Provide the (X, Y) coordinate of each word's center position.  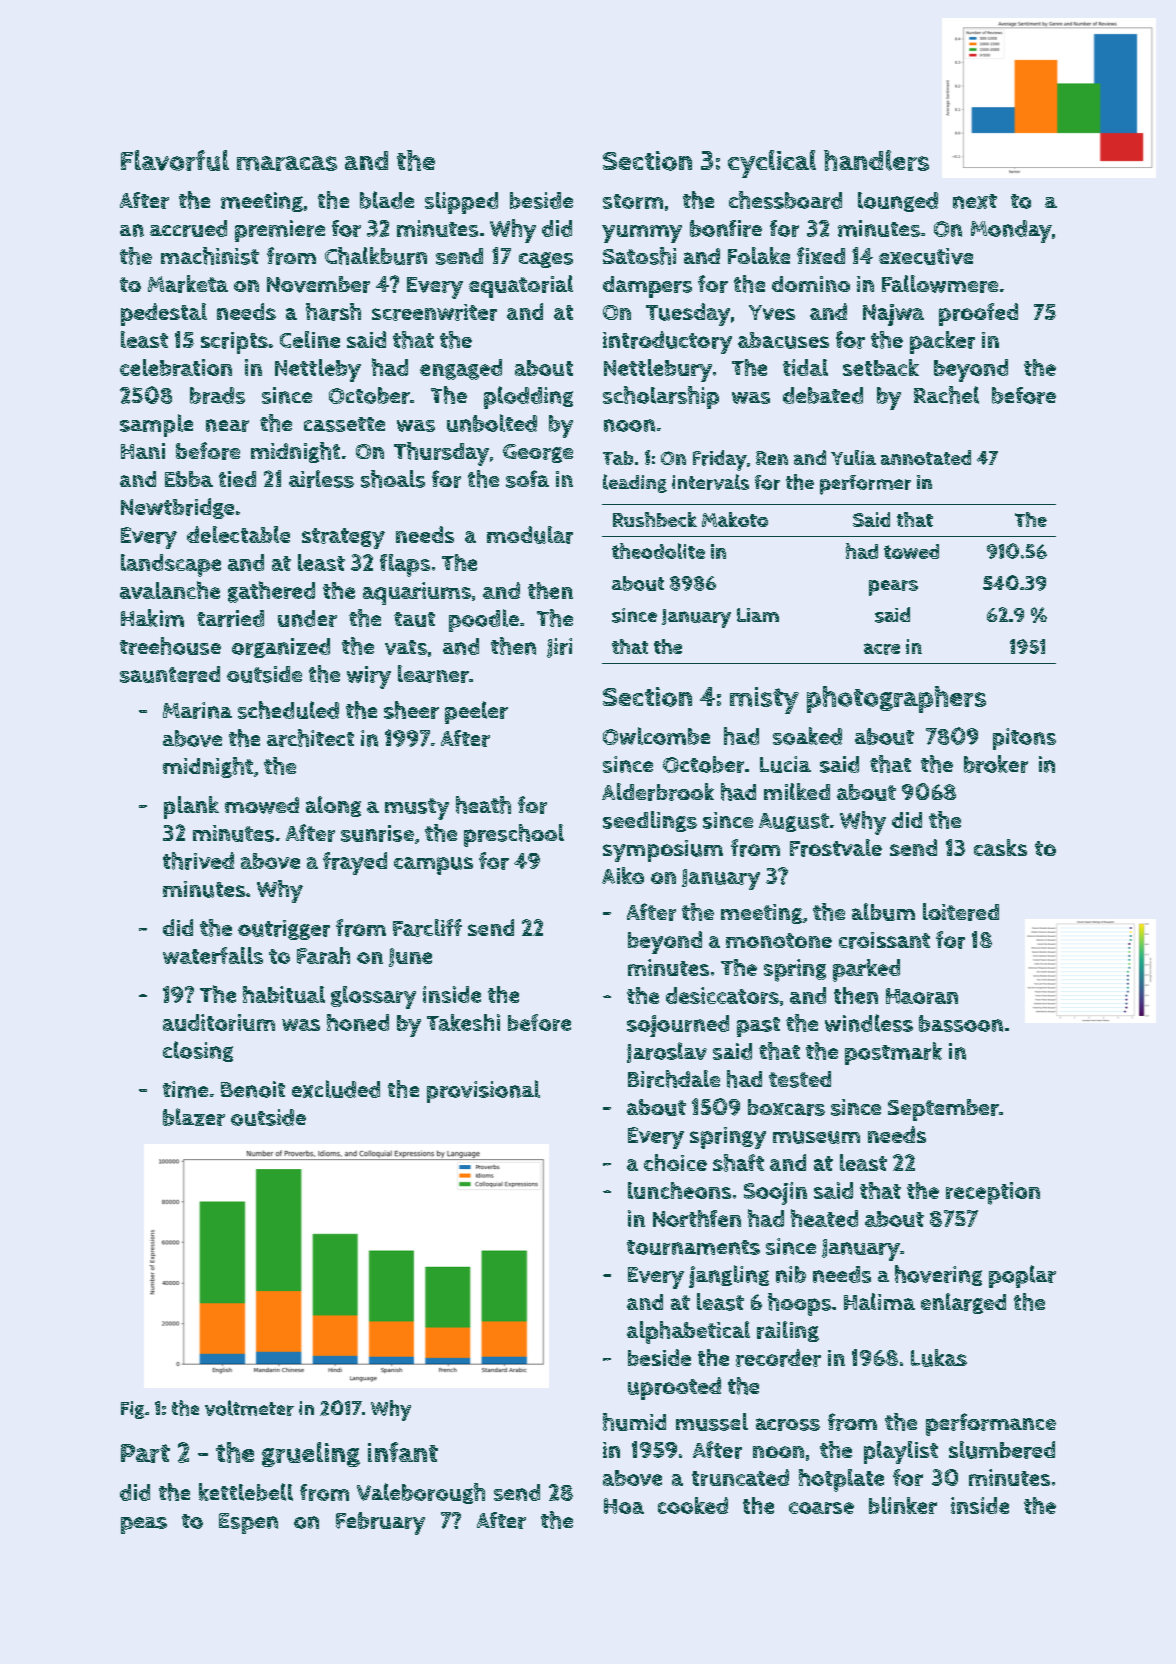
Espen (248, 1523)
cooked (693, 1505)
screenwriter (434, 312)
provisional (483, 1091)
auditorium (219, 1022)
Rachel (946, 395)
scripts (234, 343)
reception (993, 1193)
